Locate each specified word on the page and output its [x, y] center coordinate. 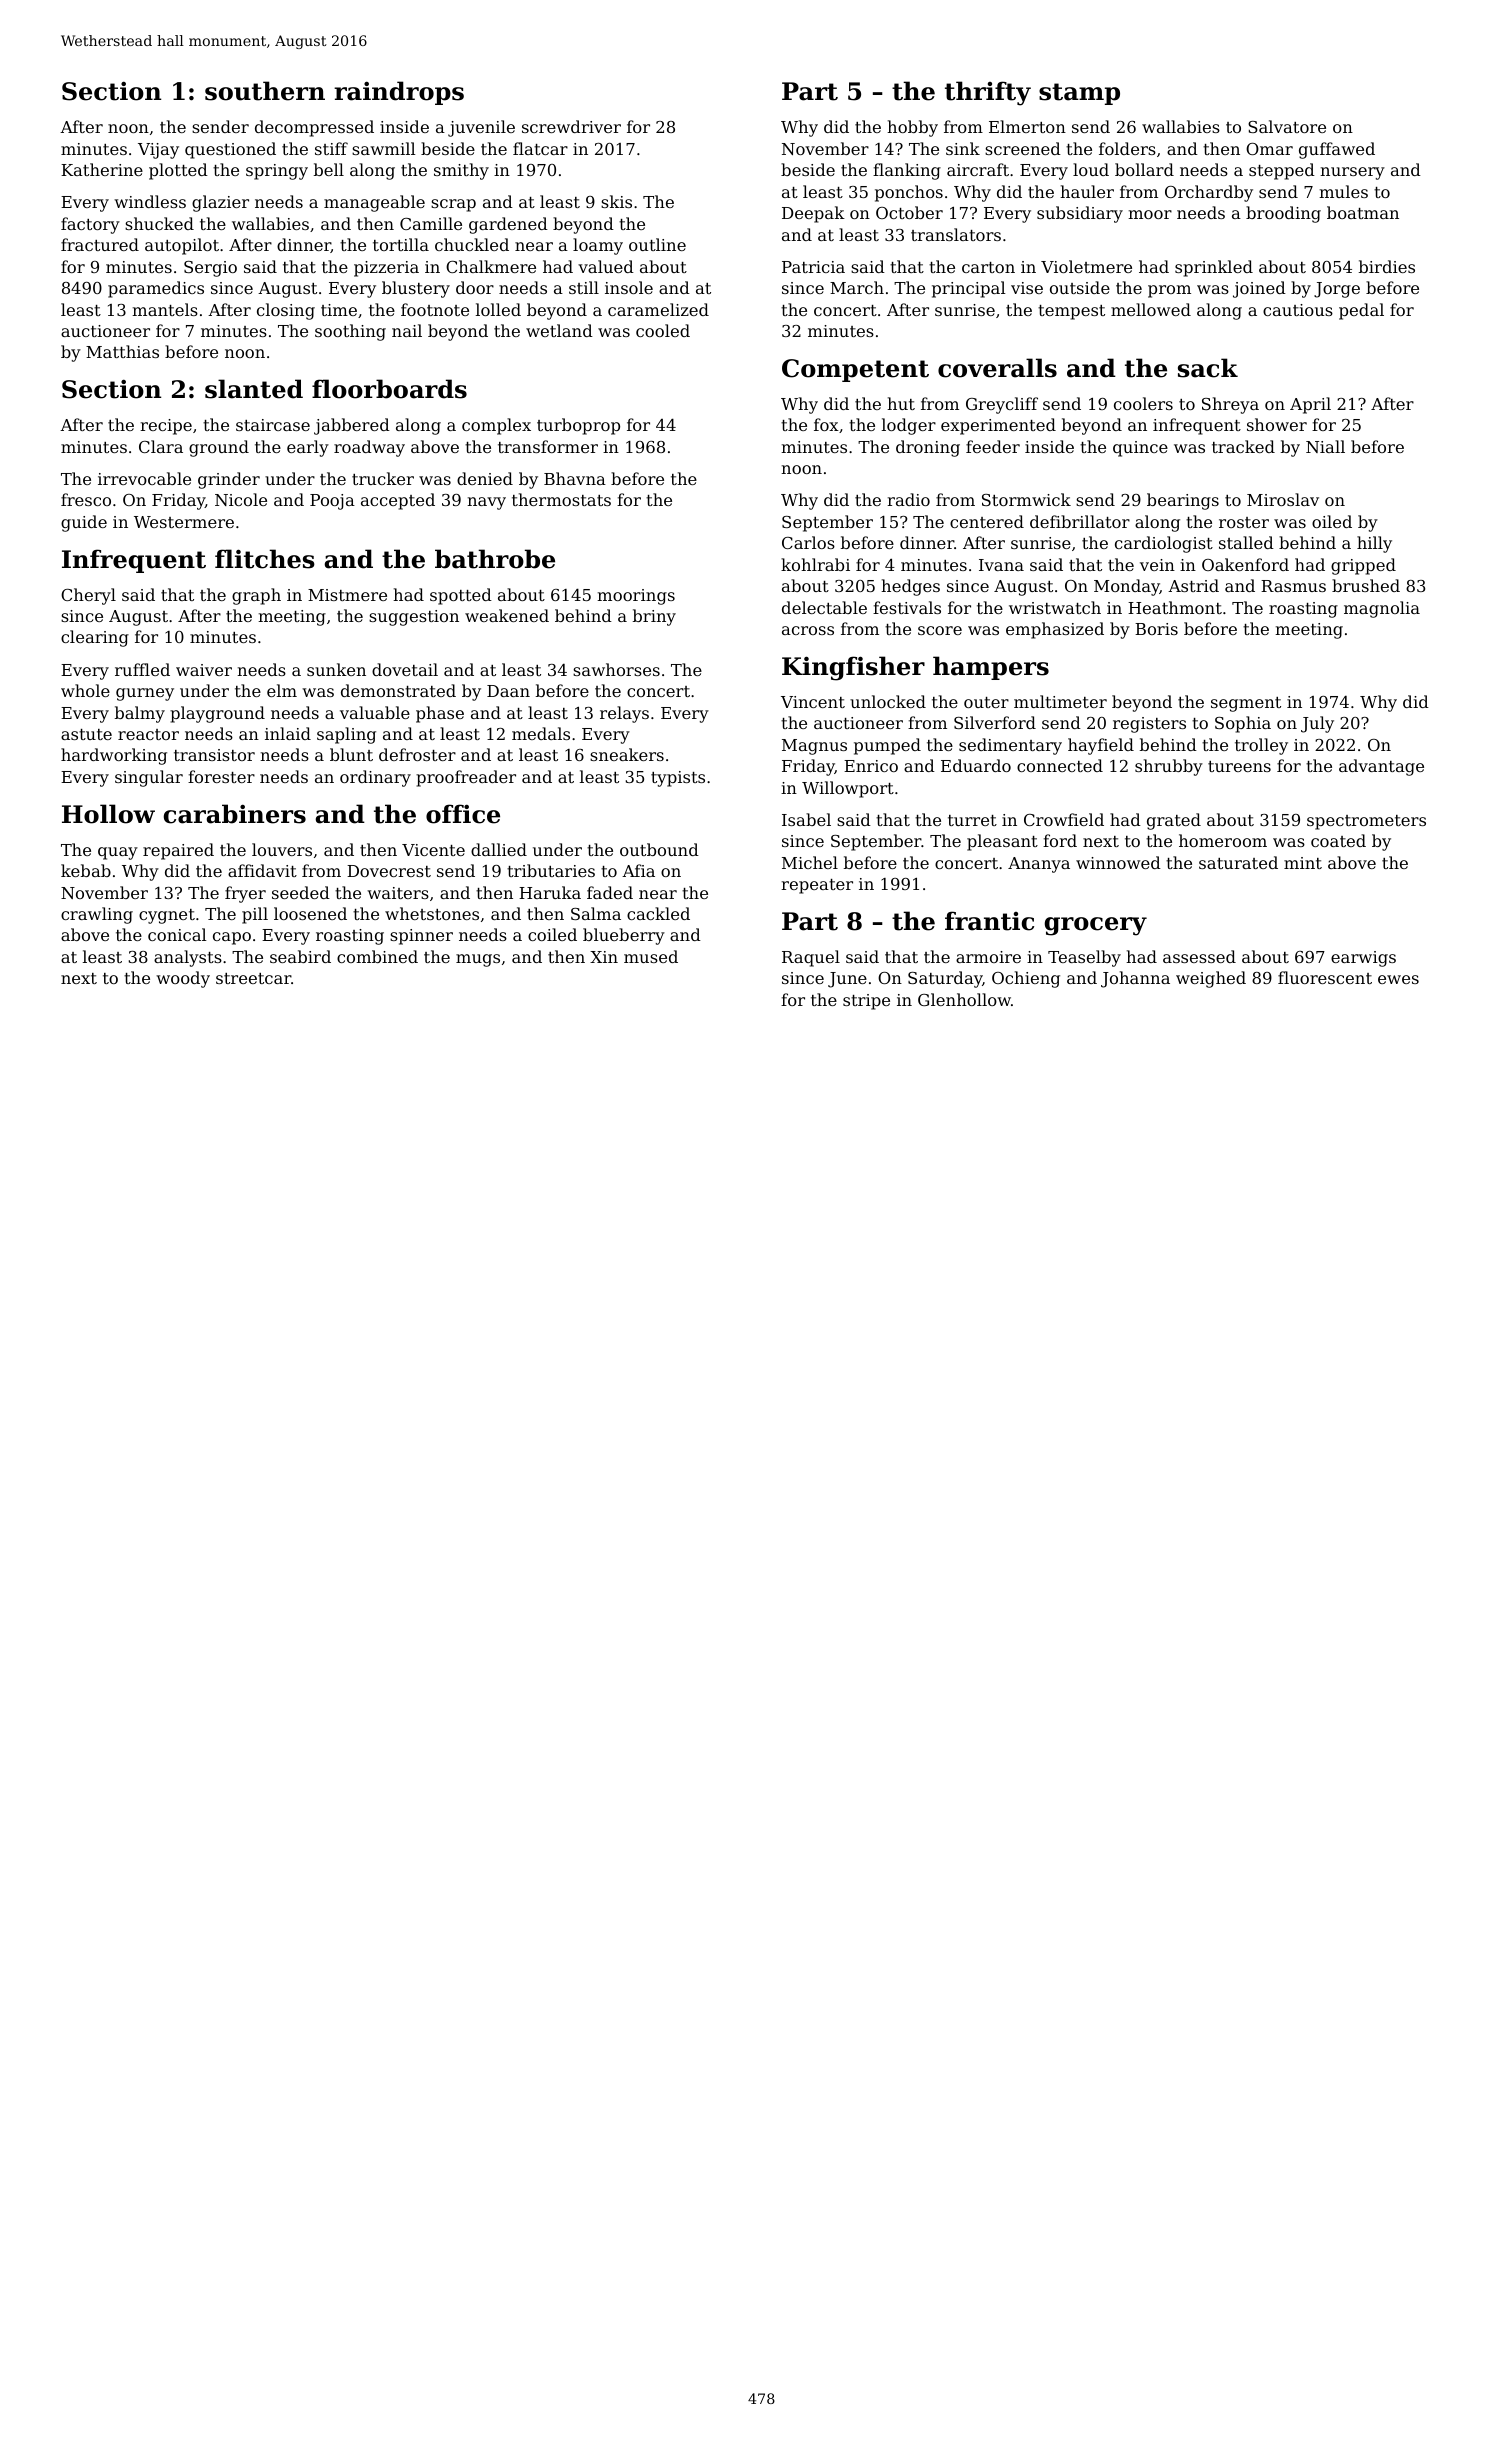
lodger [909, 426]
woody [183, 979]
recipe [166, 427]
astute [86, 734]
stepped [1282, 171]
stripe [866, 1002]
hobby [912, 128]
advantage [1381, 767]
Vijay [158, 151]
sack [1208, 368]
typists [678, 779]
